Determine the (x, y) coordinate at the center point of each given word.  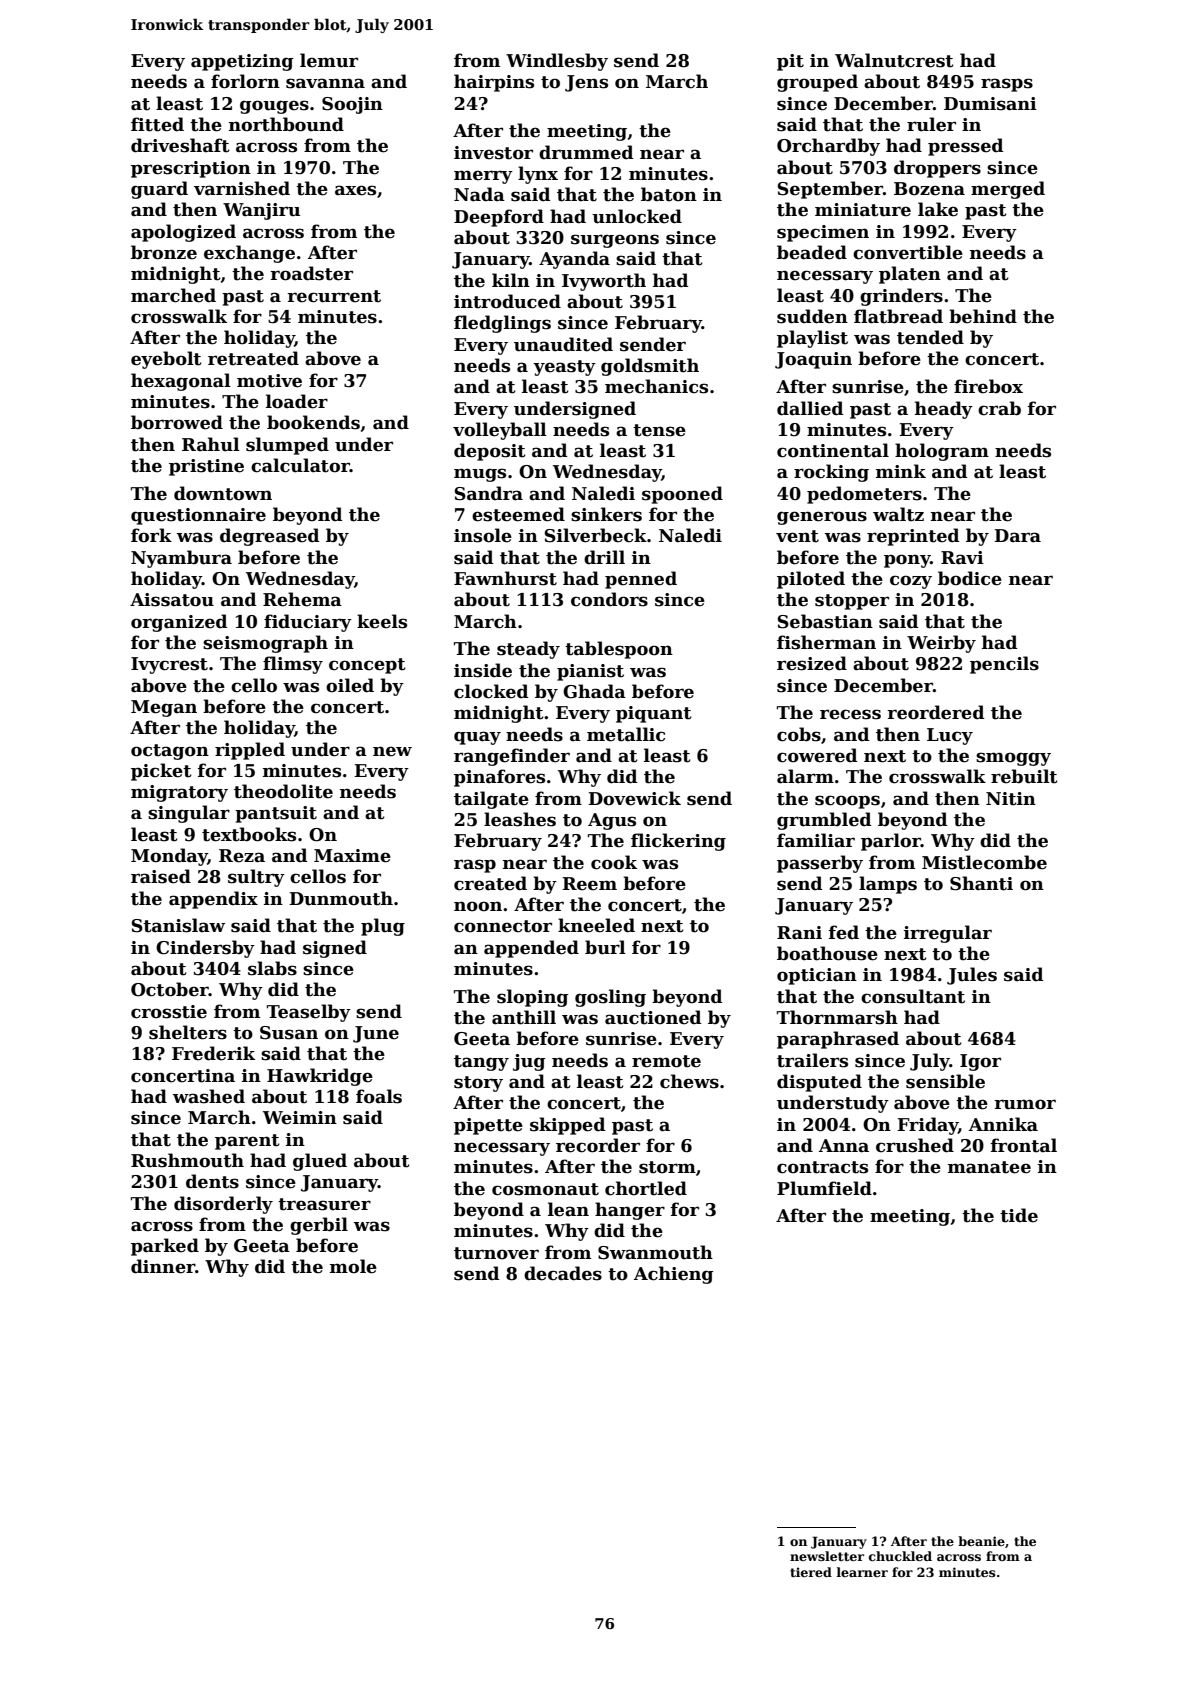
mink (901, 471)
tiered (811, 1572)
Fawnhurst (505, 578)
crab (999, 408)
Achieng (673, 1275)
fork (151, 535)
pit (790, 62)
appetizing (242, 62)
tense (659, 430)
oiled (350, 685)
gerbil (319, 1226)
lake (938, 209)
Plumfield (824, 1188)
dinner (163, 1266)
